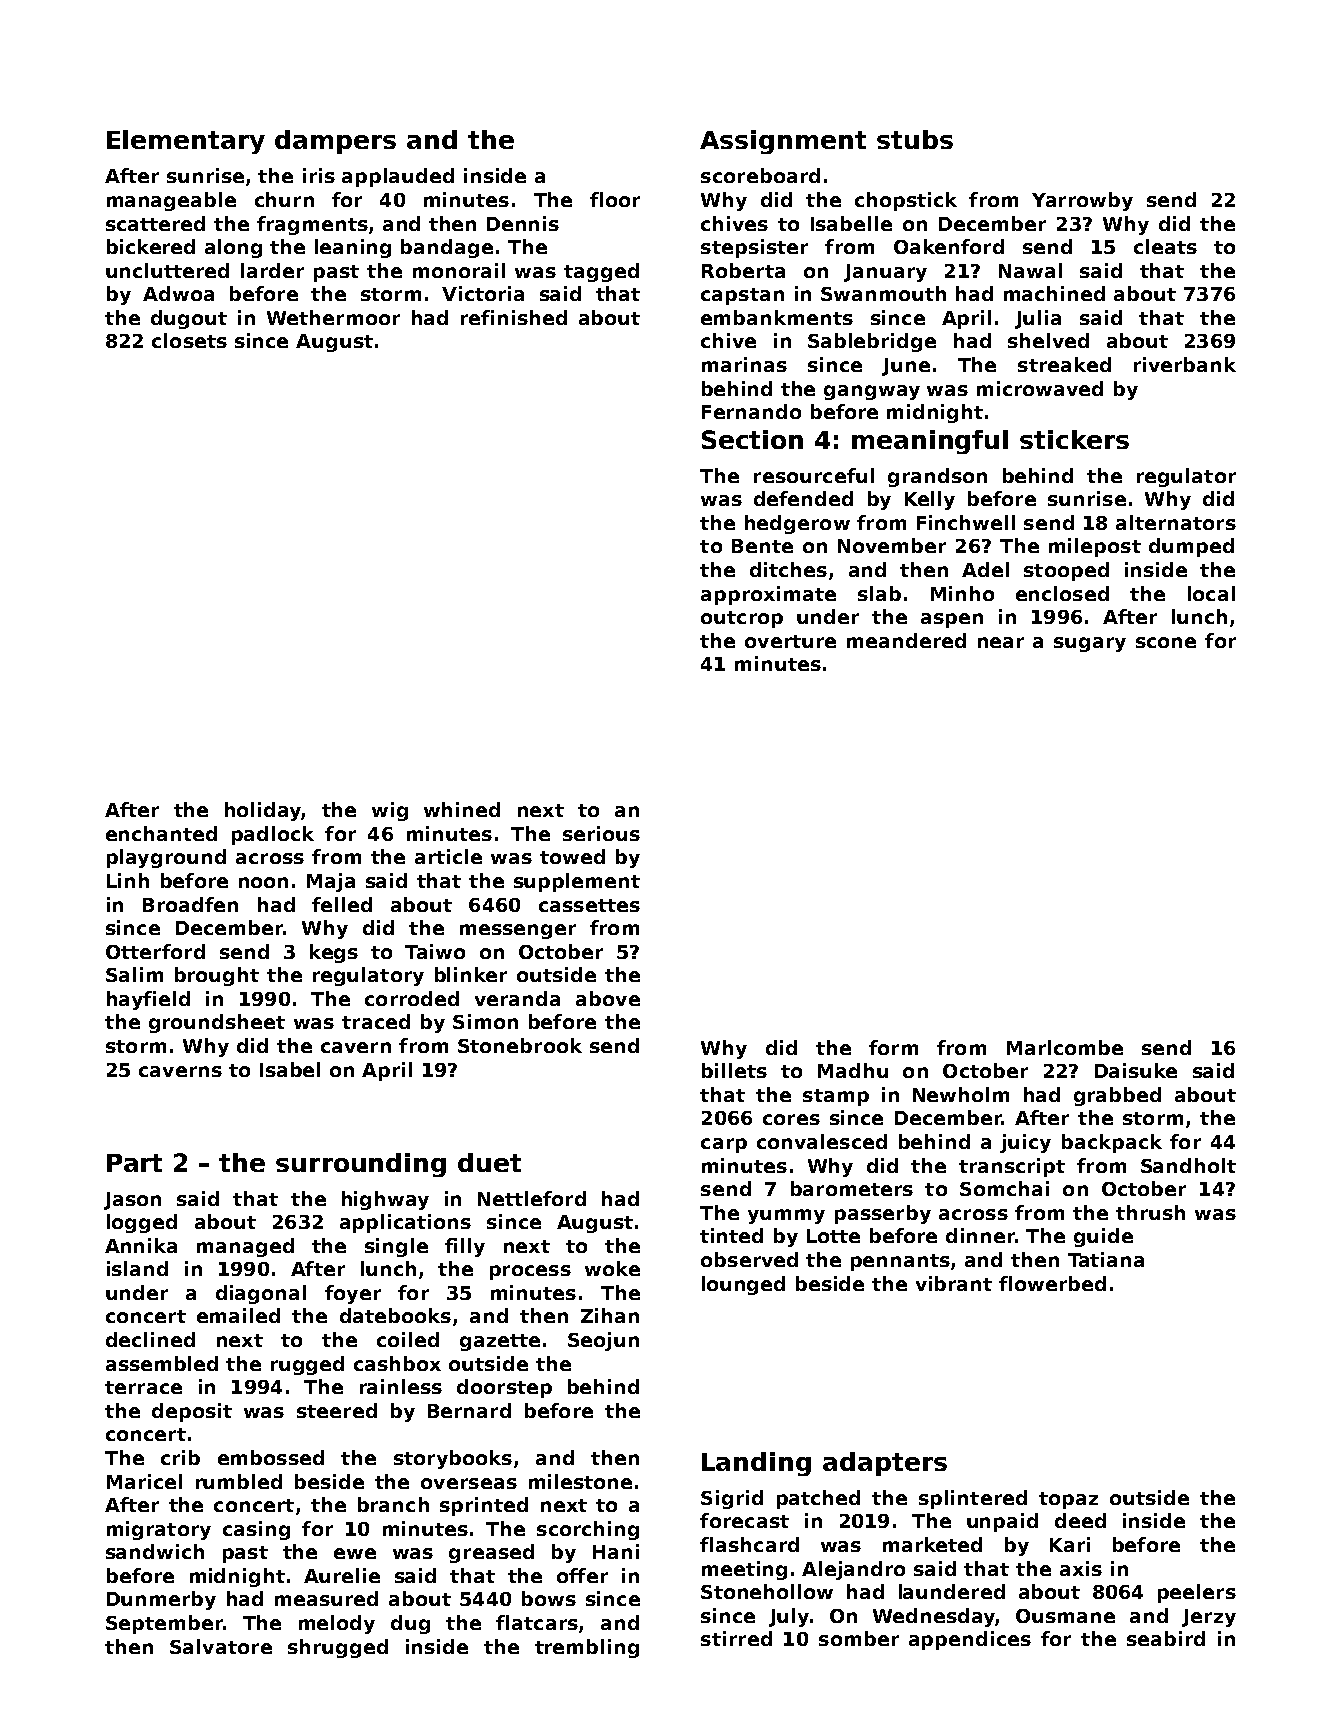  I want to click on stirred, so click(736, 1638).
